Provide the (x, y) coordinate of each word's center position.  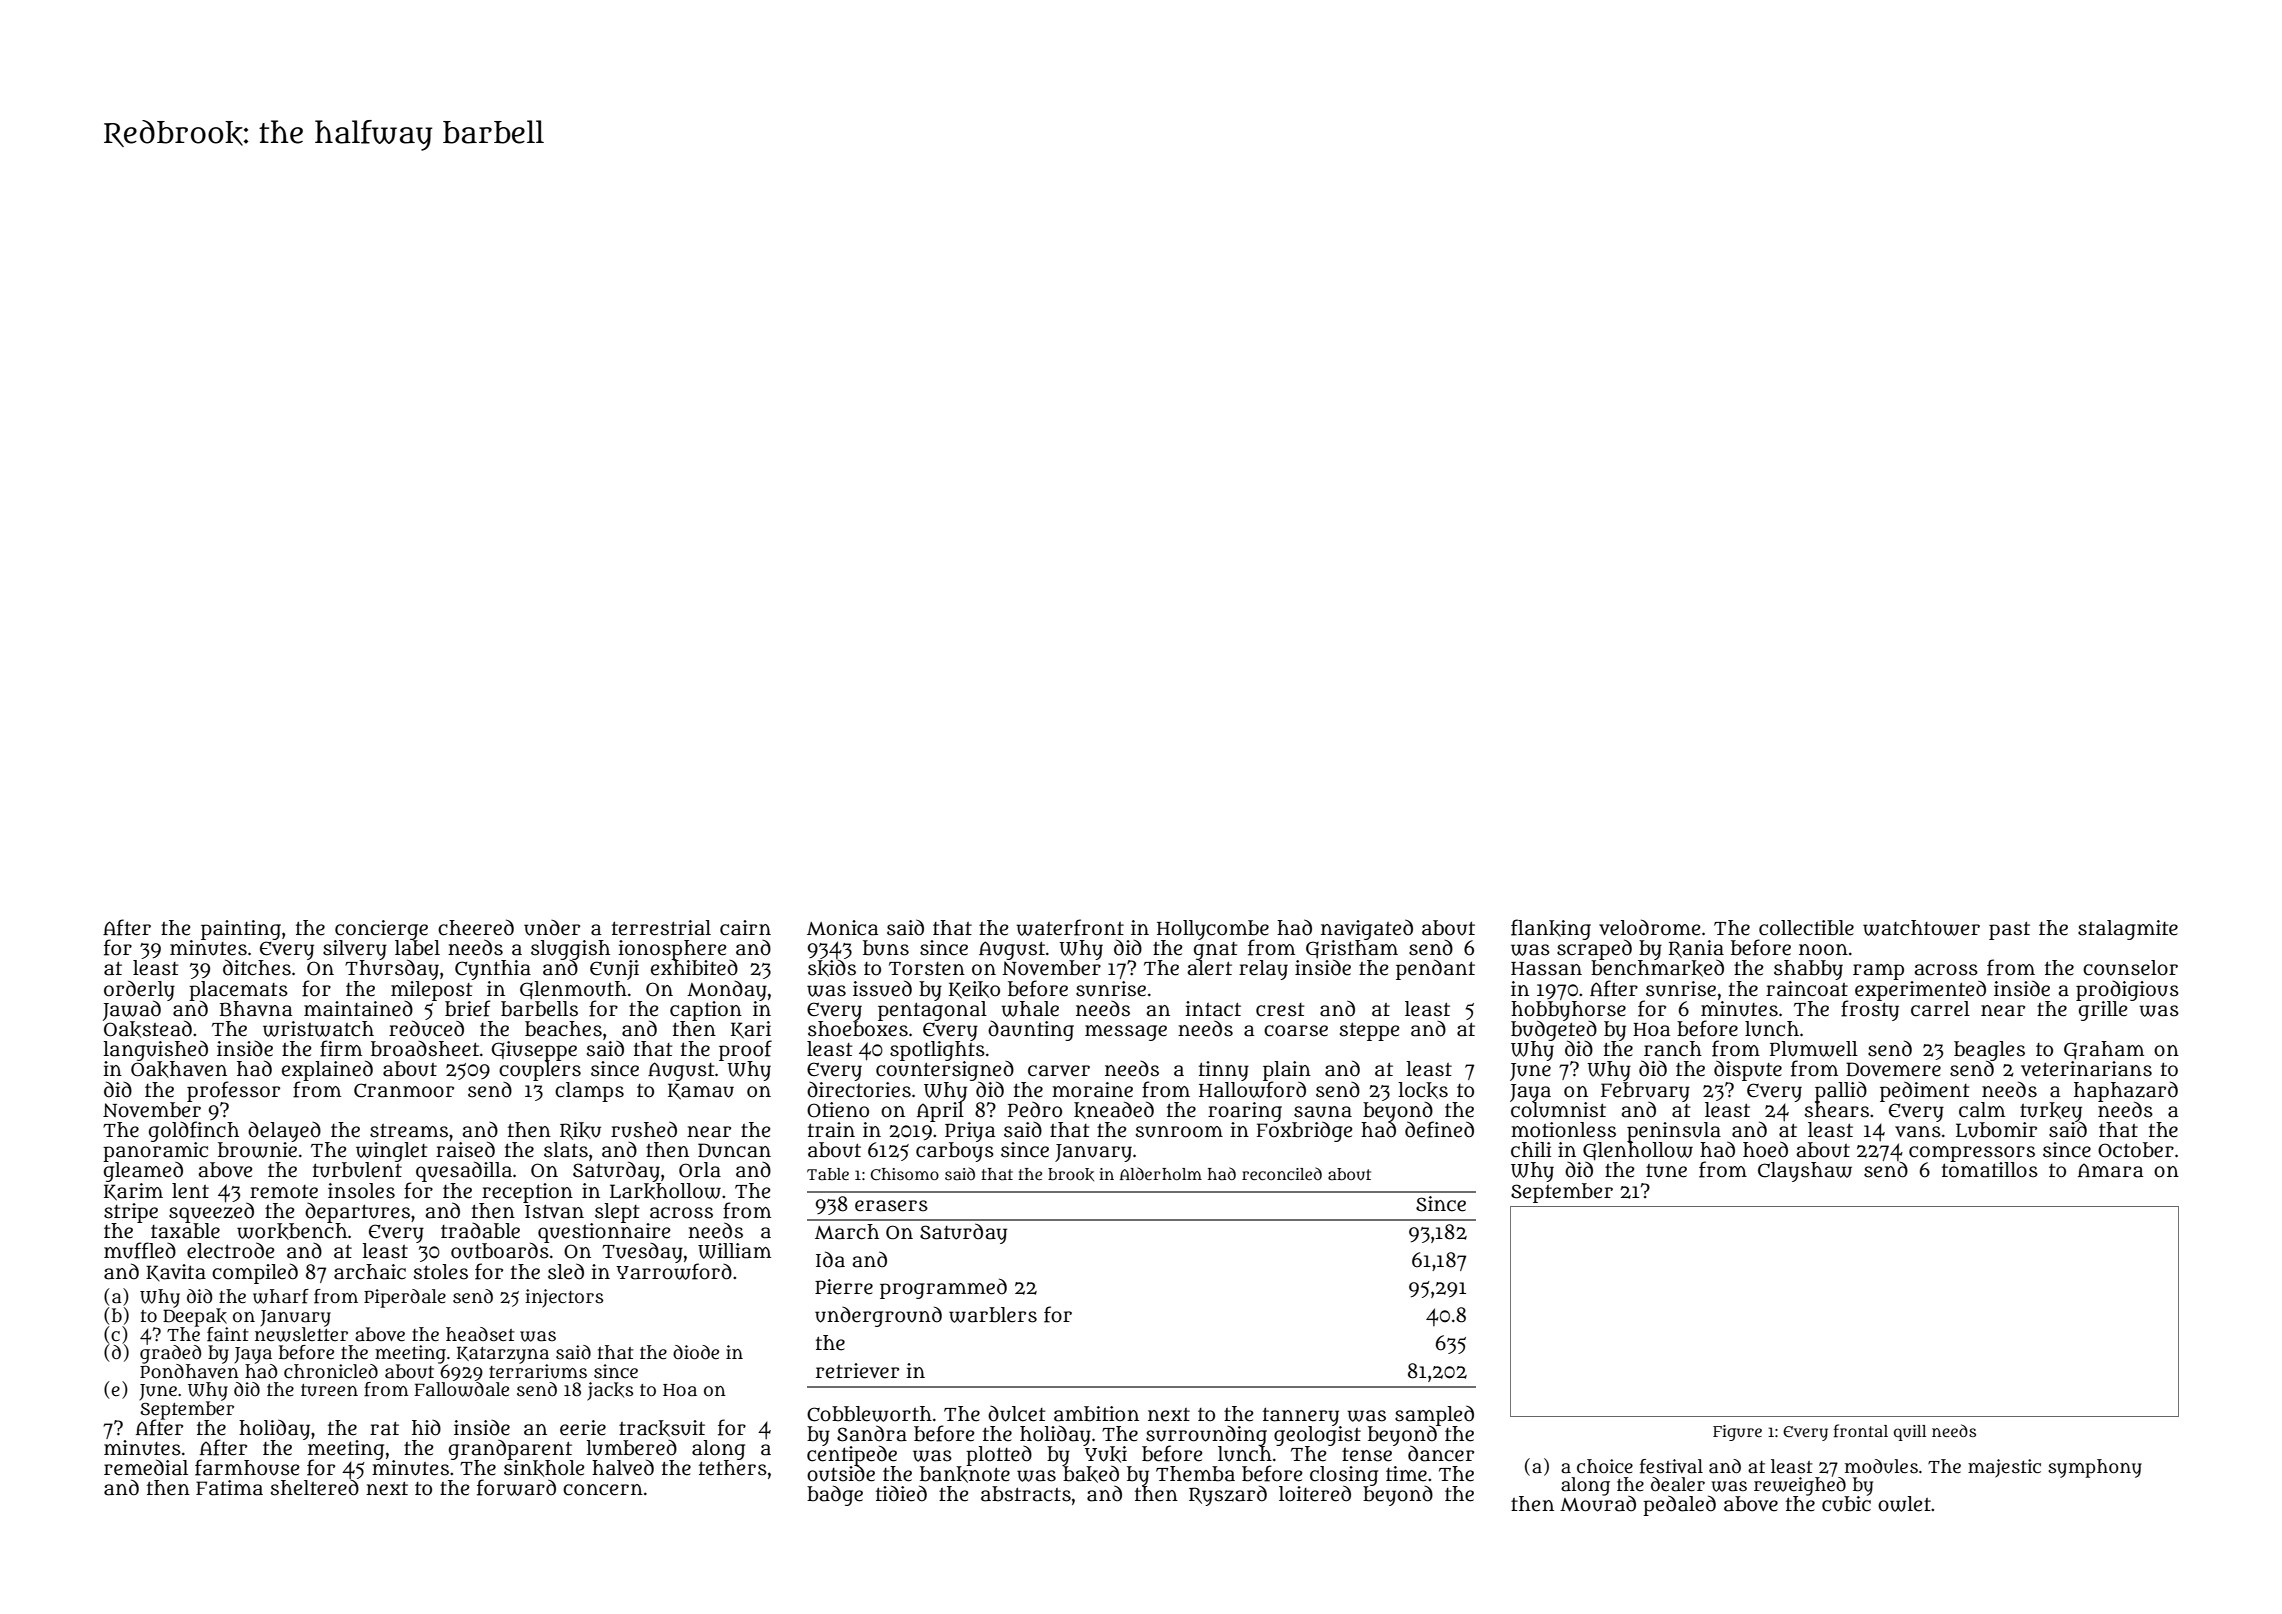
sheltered (315, 1487)
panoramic (155, 1152)
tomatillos (1990, 1170)
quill (1910, 1433)
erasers (891, 1206)
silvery (355, 950)
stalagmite (2128, 930)
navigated (1367, 929)
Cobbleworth (869, 1414)
